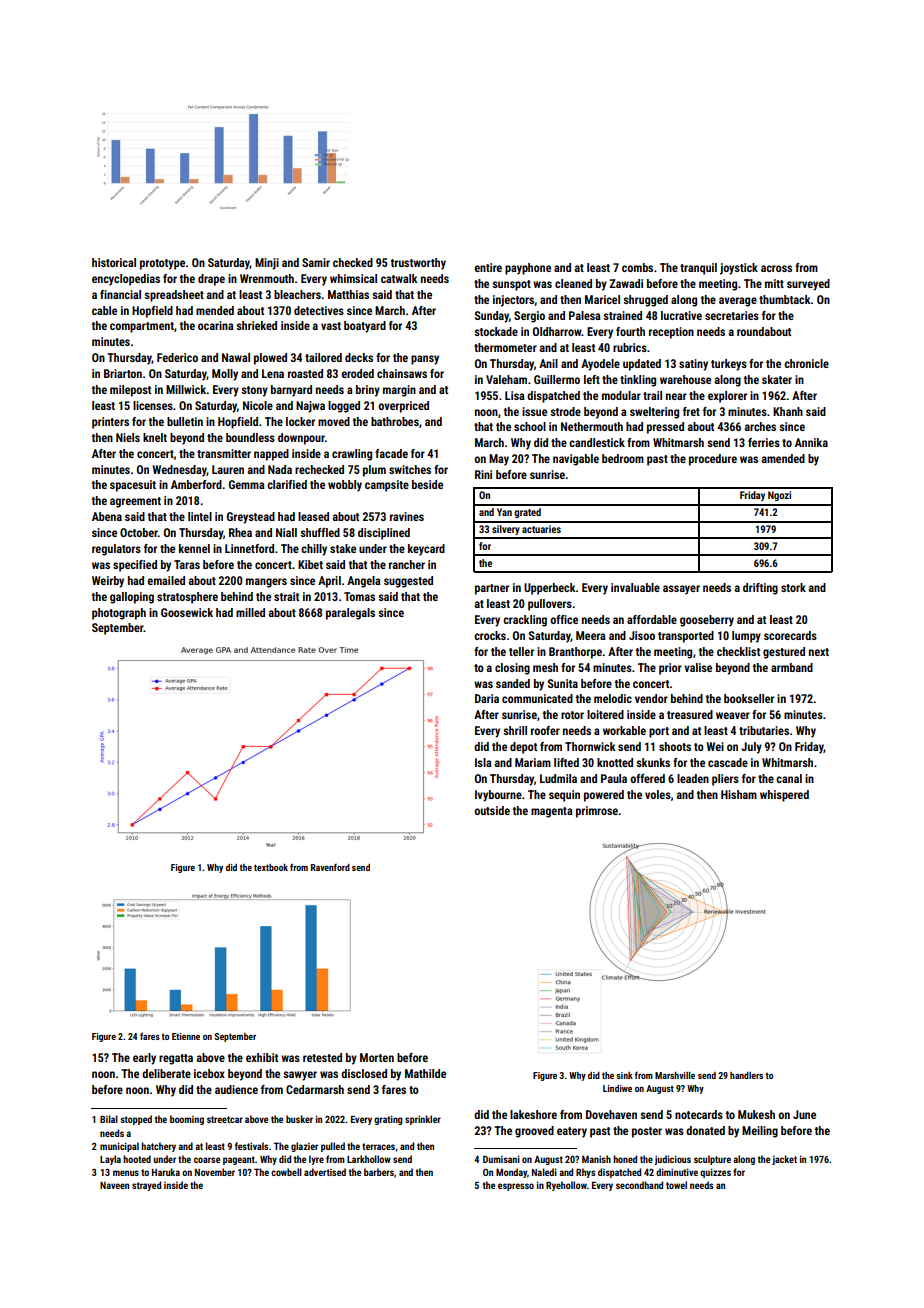 The image size is (924, 1308). What do you see at coordinates (251, 1146) in the image?
I see `festivals` at bounding box center [251, 1146].
